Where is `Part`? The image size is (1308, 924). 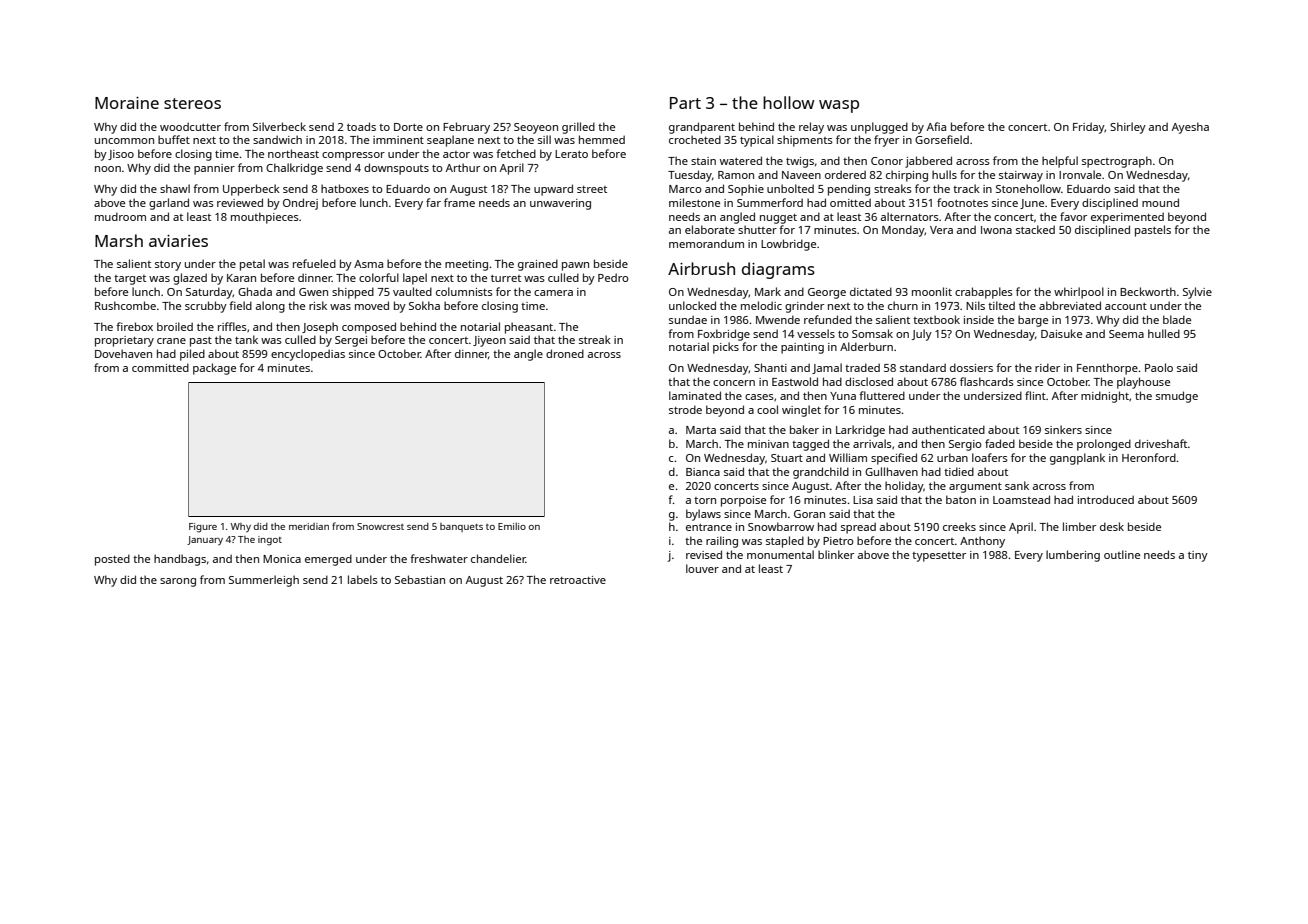 Part is located at coordinates (685, 103).
